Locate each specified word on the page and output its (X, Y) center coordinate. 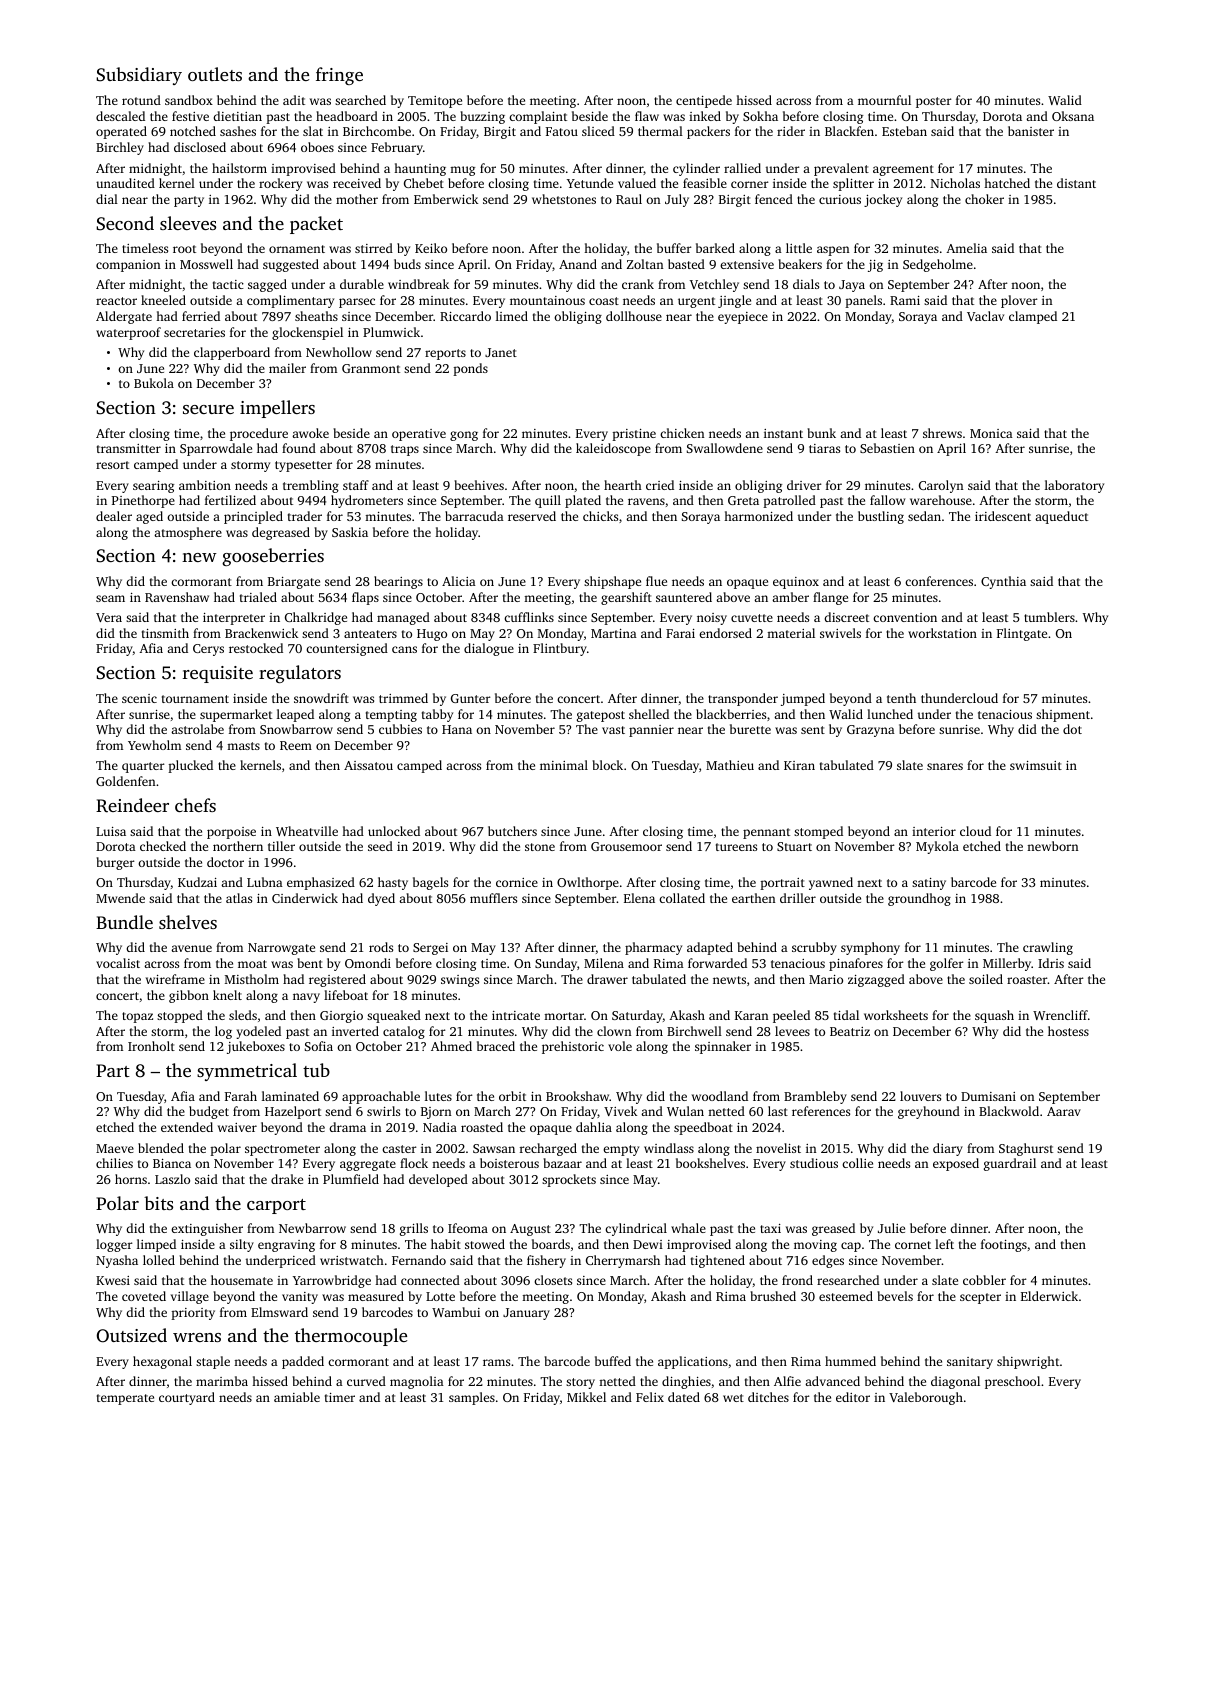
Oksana (1073, 116)
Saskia (350, 532)
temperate (125, 1399)
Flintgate (1022, 634)
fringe (339, 76)
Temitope (435, 102)
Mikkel (586, 1397)
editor (853, 1397)
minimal (564, 765)
